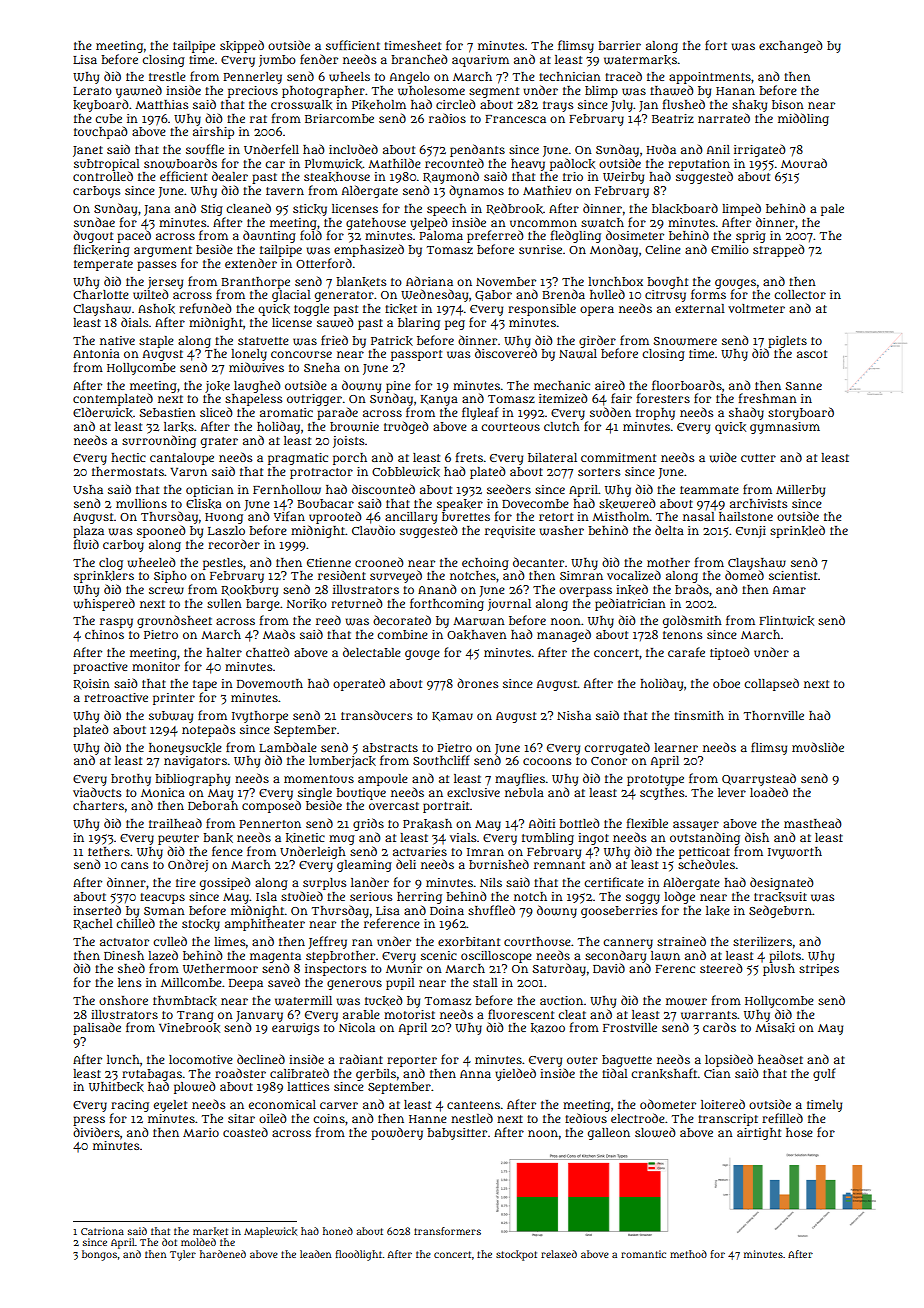  I want to click on Janet, so click(88, 151).
